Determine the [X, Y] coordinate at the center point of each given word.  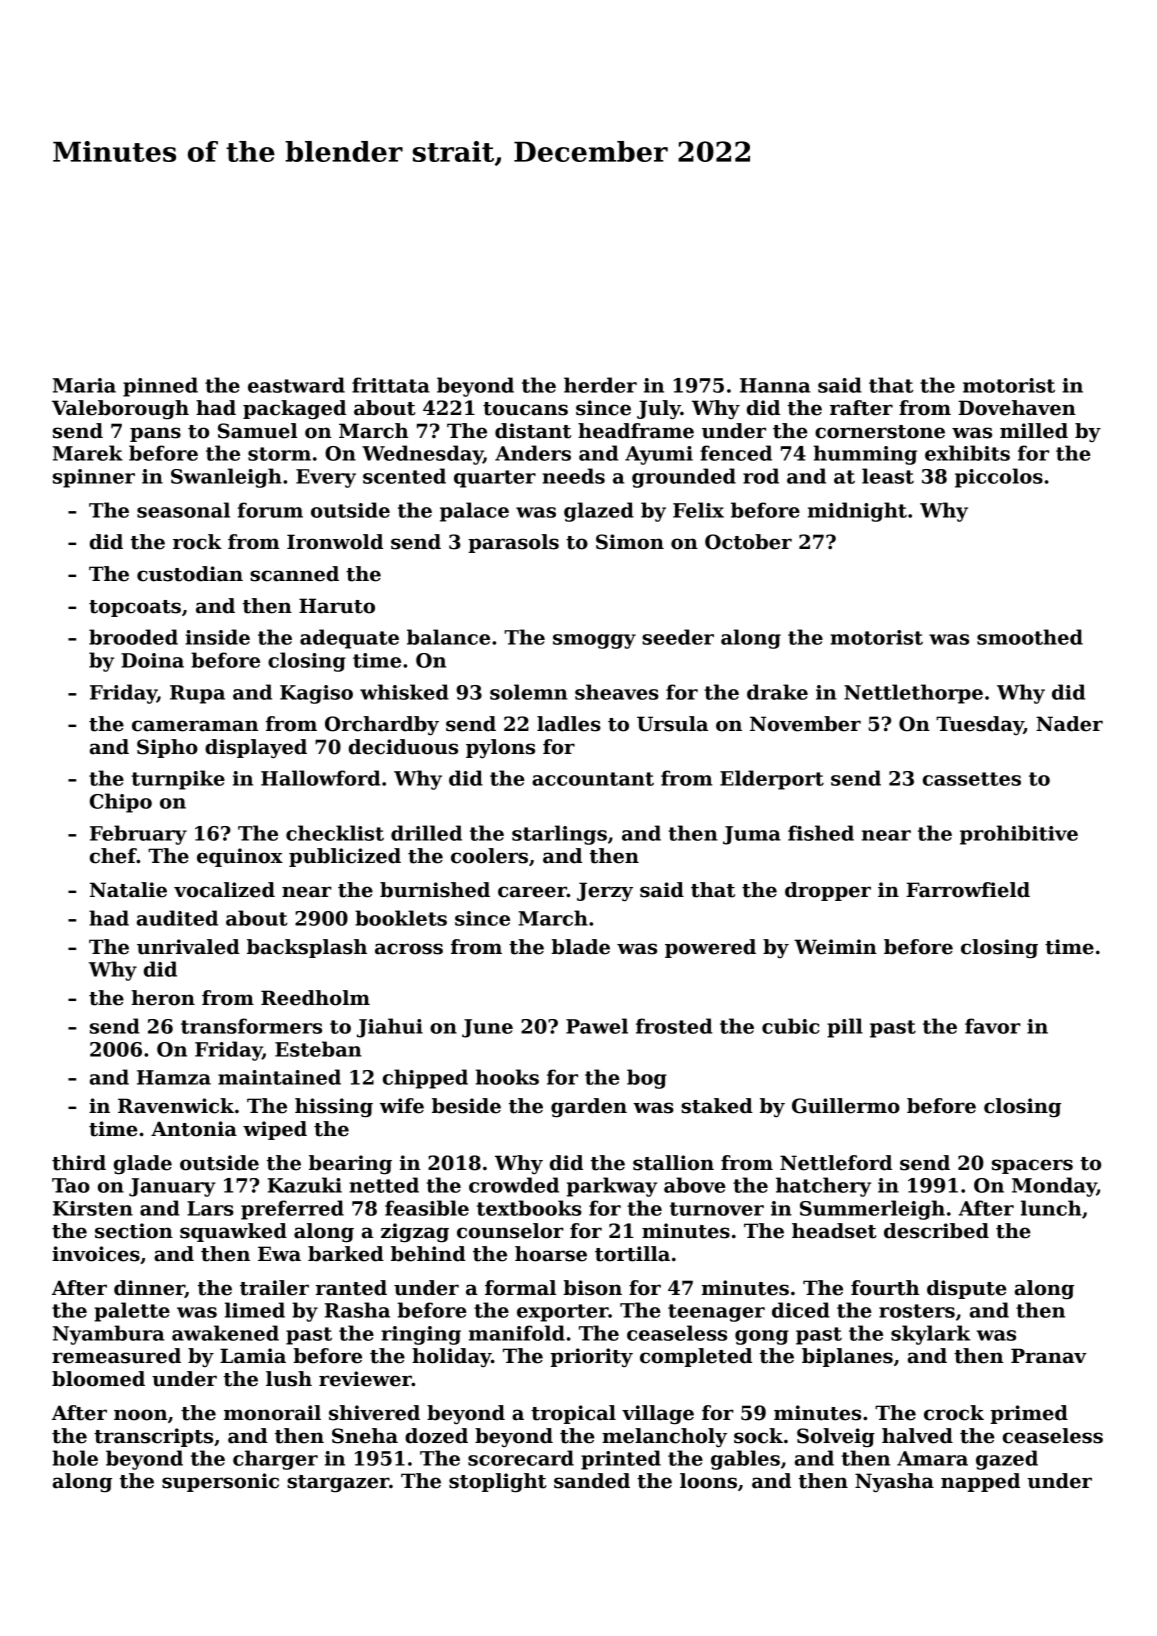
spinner [94, 478]
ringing [421, 1335]
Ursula [672, 724]
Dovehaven [1017, 408]
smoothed [1030, 637]
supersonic [220, 1482]
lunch [1051, 1208]
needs [573, 476]
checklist [335, 833]
